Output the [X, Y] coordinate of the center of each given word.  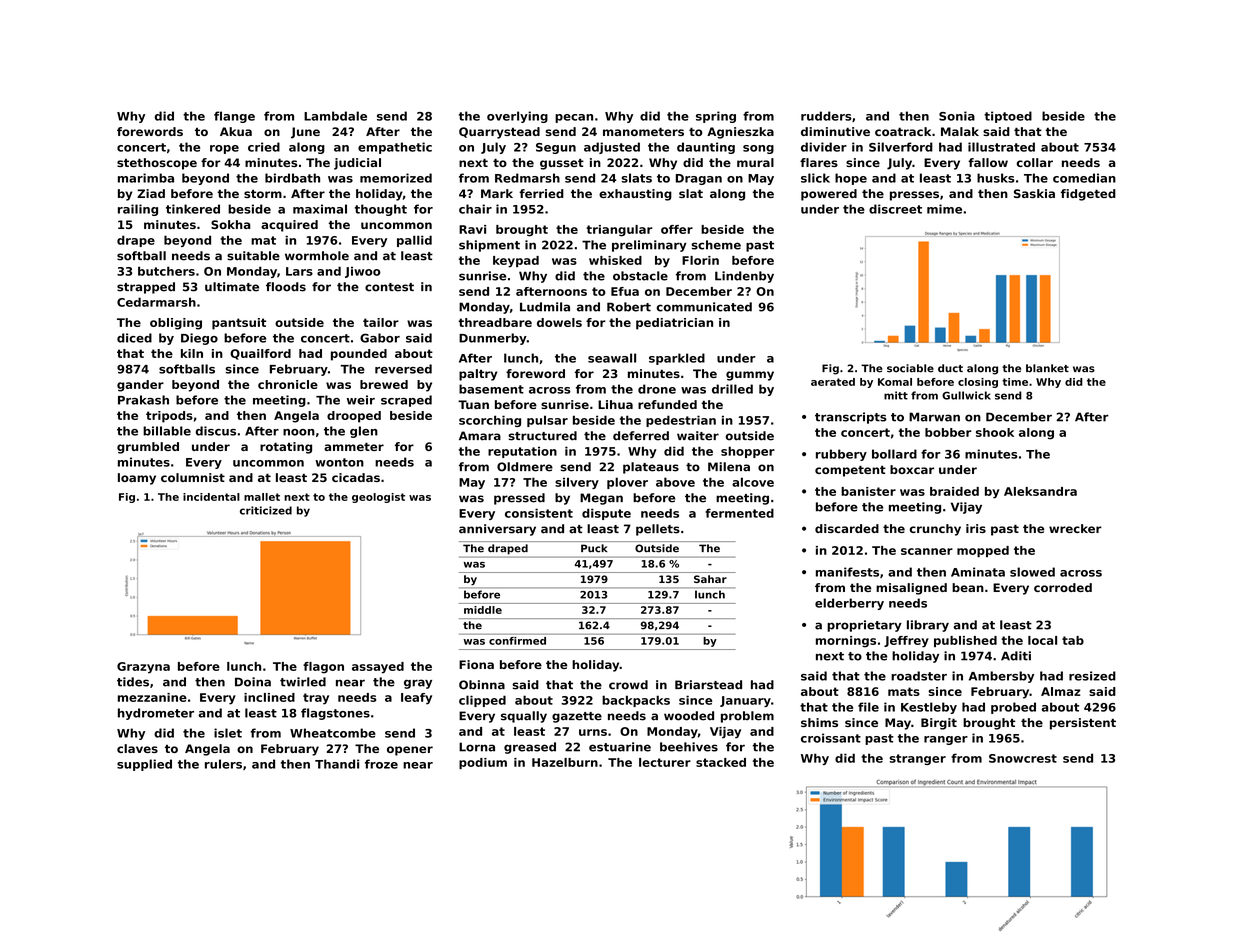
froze [381, 764]
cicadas [356, 477]
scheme [716, 245]
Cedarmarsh [156, 302]
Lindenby [744, 277]
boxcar [912, 469]
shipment [489, 246]
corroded [1063, 587]
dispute [606, 514]
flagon [323, 668]
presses [914, 196]
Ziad [151, 193]
